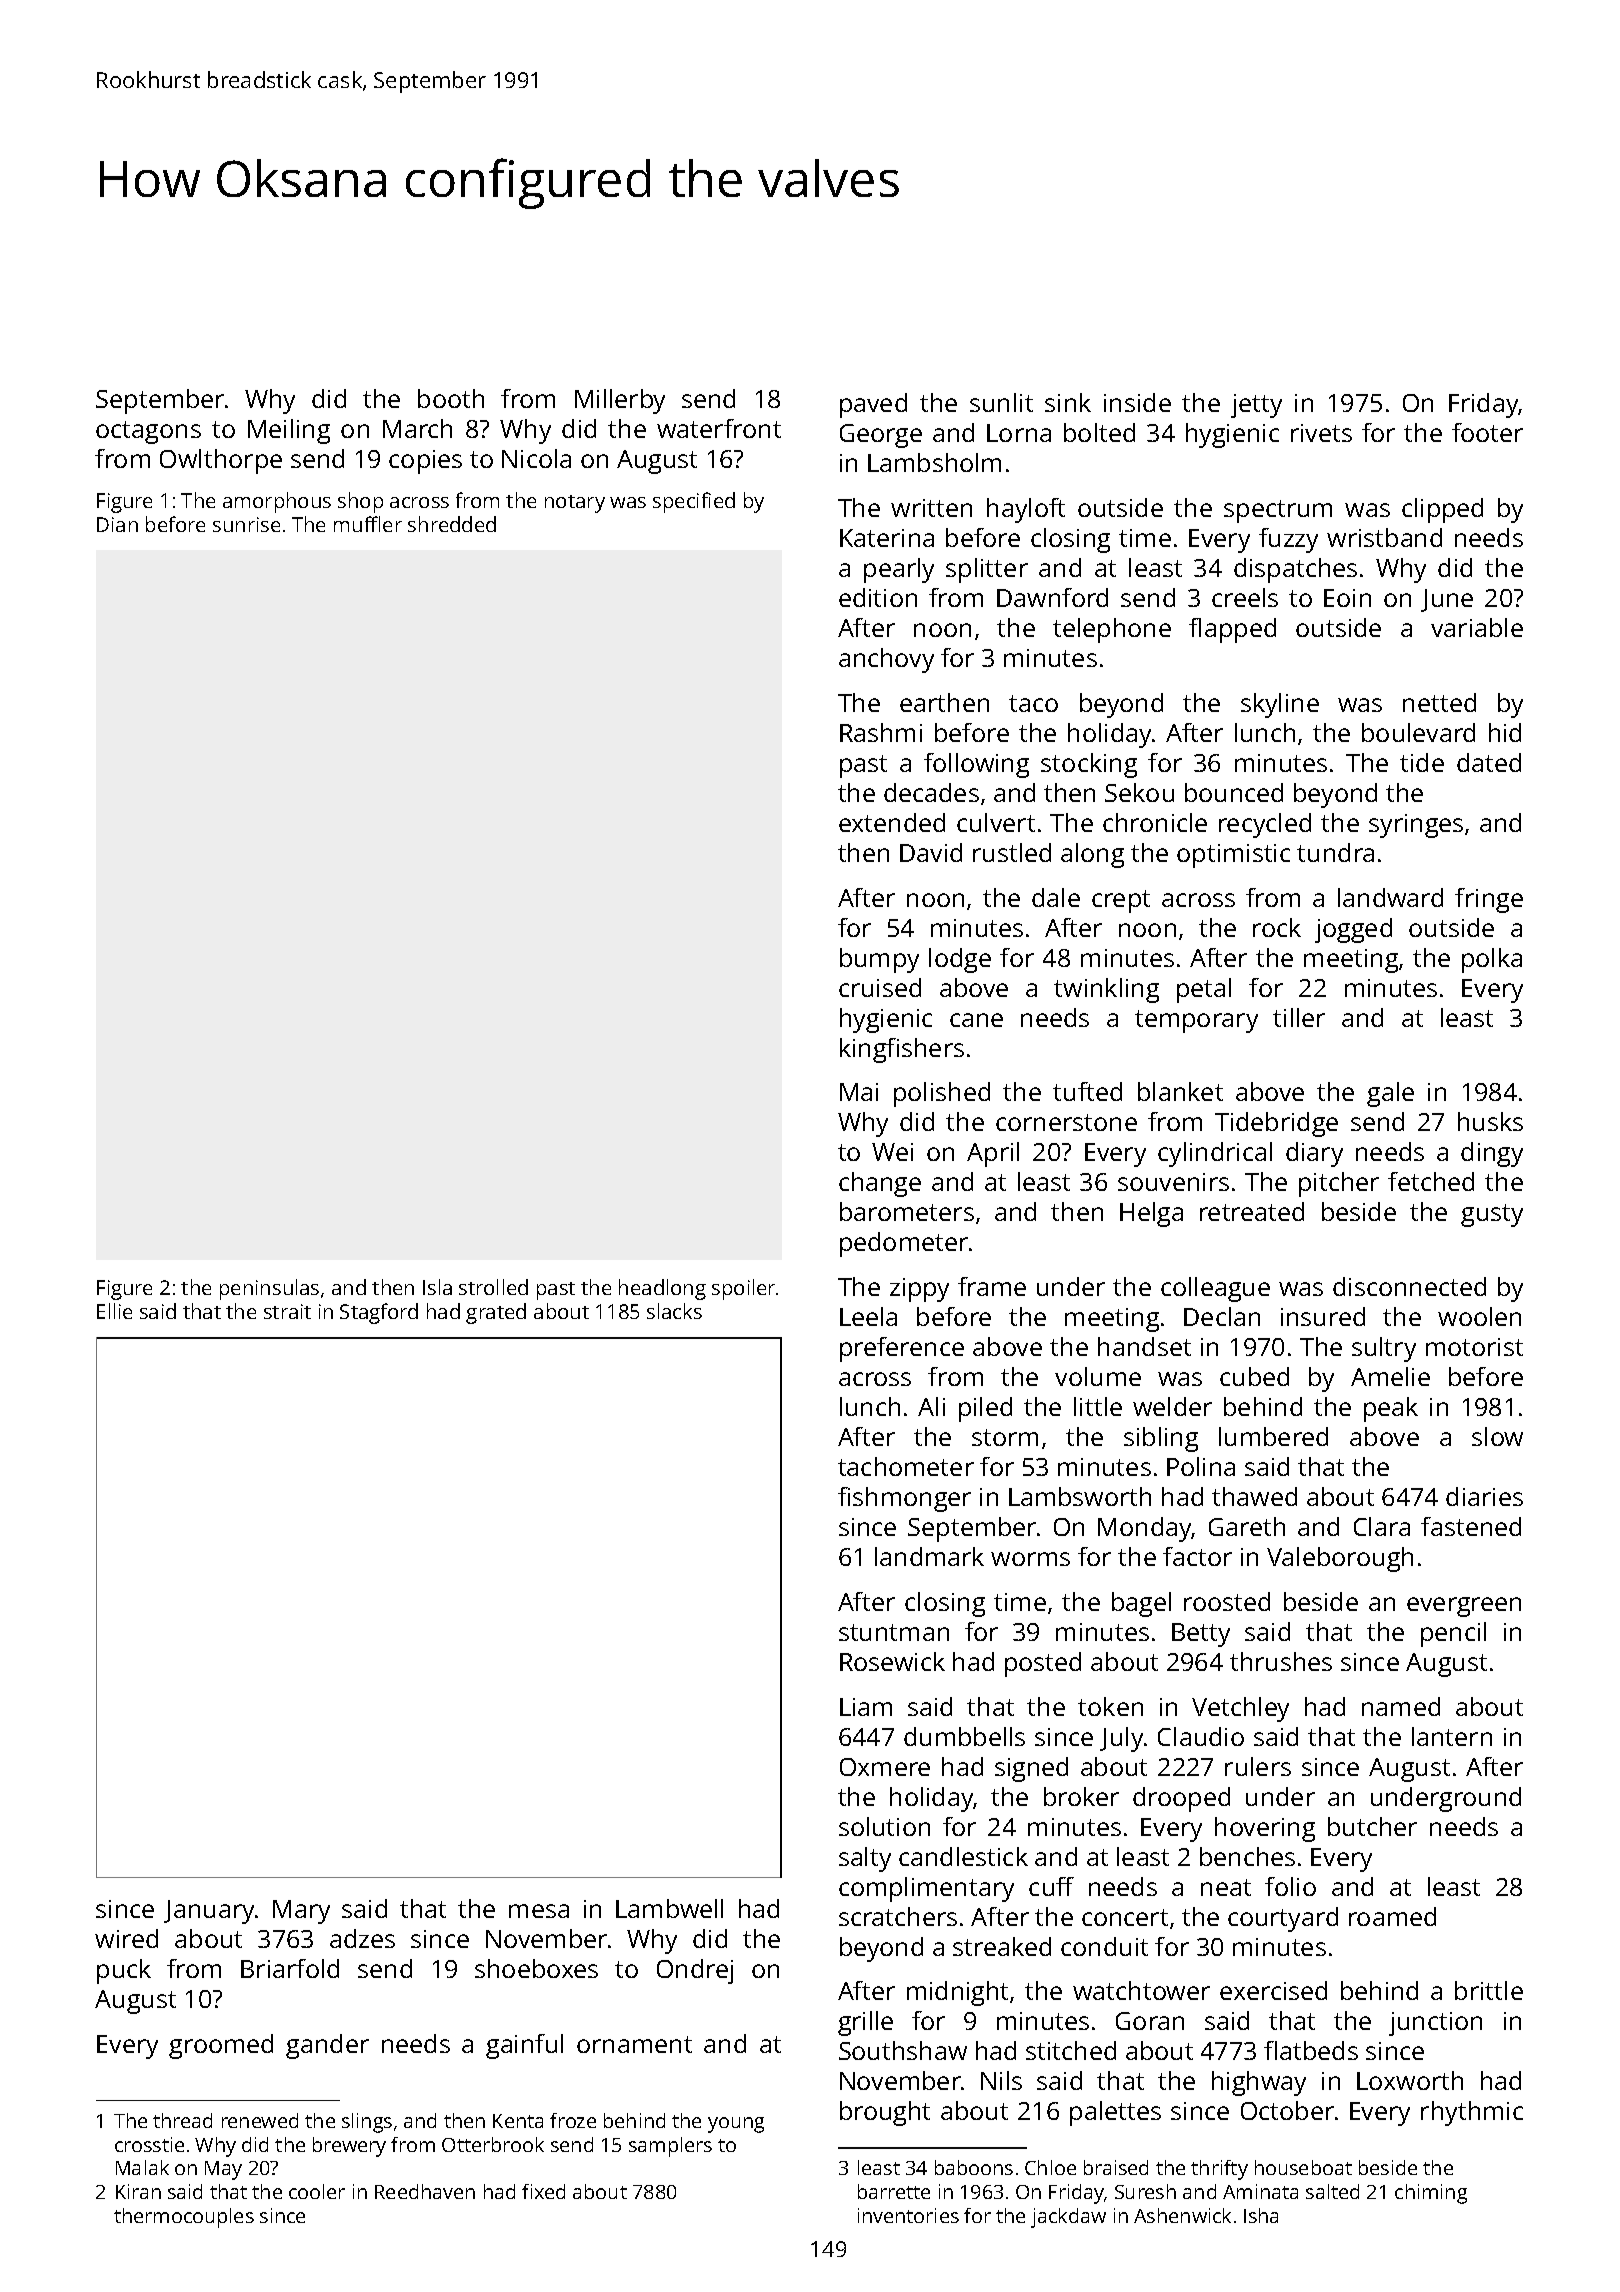 This screenshot has height=2292, width=1620. What do you see at coordinates (126, 1938) in the screenshot?
I see `wired` at bounding box center [126, 1938].
